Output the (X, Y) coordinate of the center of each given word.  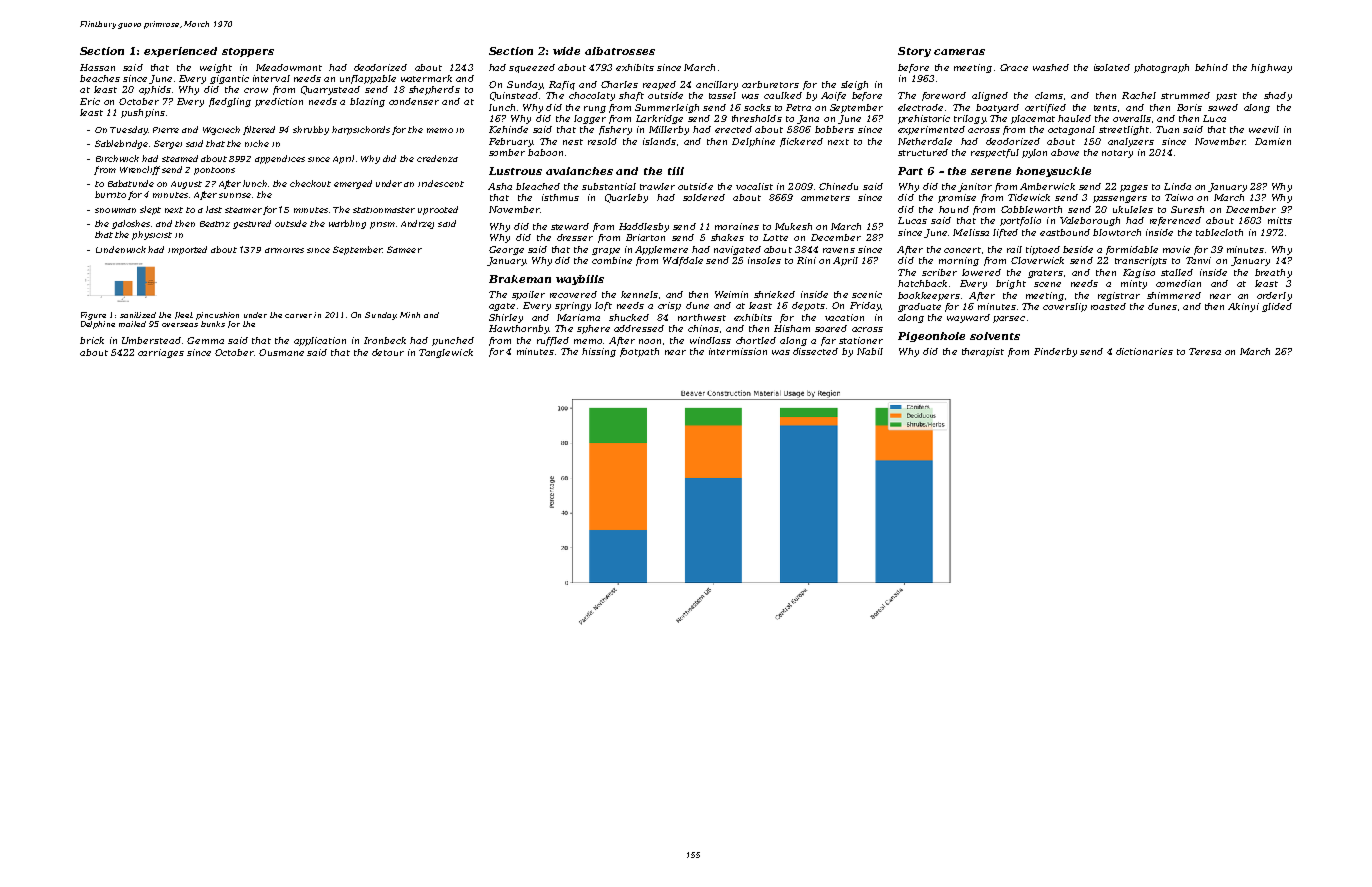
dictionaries (1144, 351)
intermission (738, 351)
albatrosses (620, 51)
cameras (959, 52)
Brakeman (520, 279)
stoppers (248, 52)
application (320, 341)
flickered (801, 142)
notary (1117, 154)
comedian (1178, 283)
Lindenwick (121, 249)
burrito (110, 194)
